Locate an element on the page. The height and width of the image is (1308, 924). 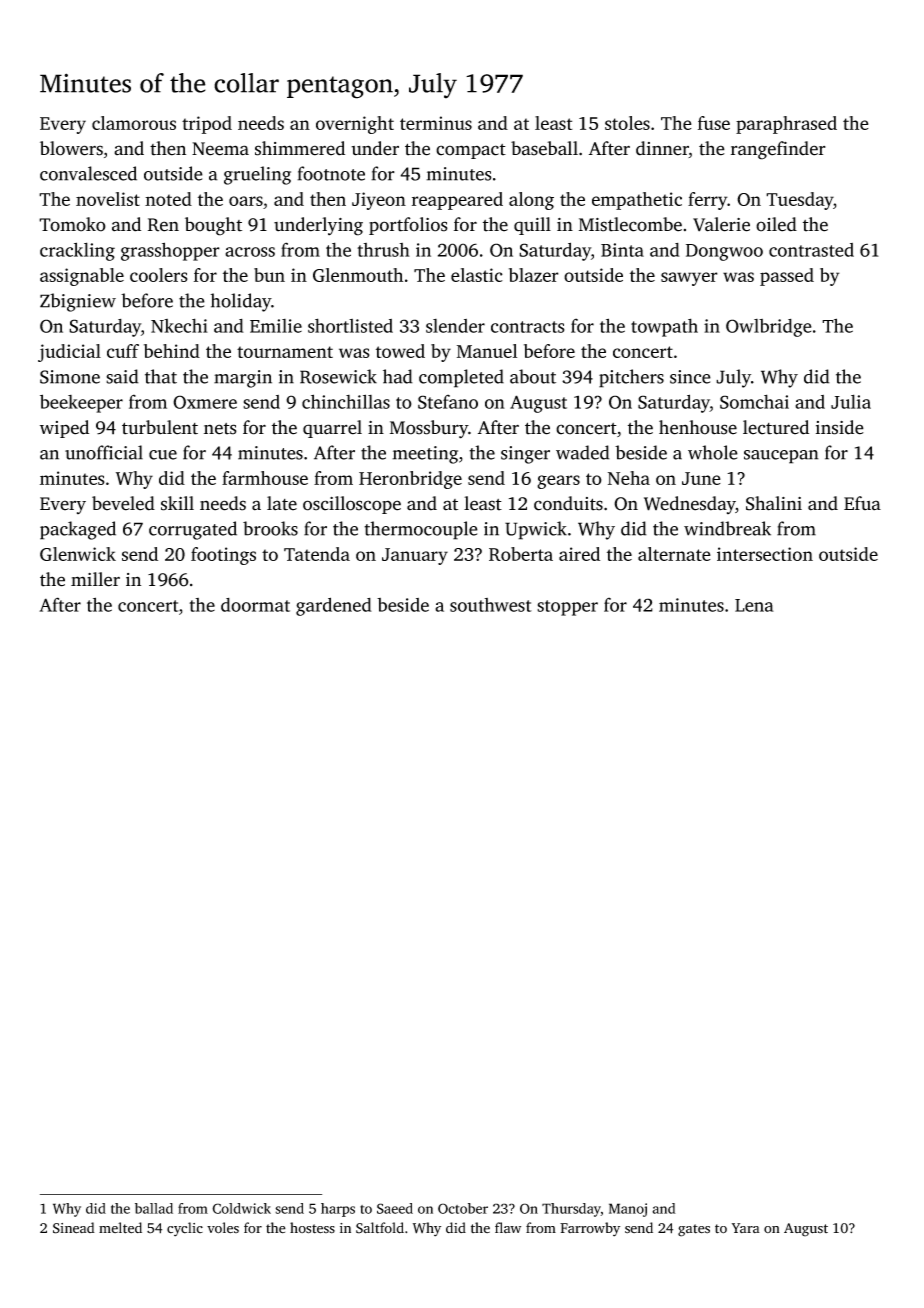
convalesced is located at coordinates (88, 173).
